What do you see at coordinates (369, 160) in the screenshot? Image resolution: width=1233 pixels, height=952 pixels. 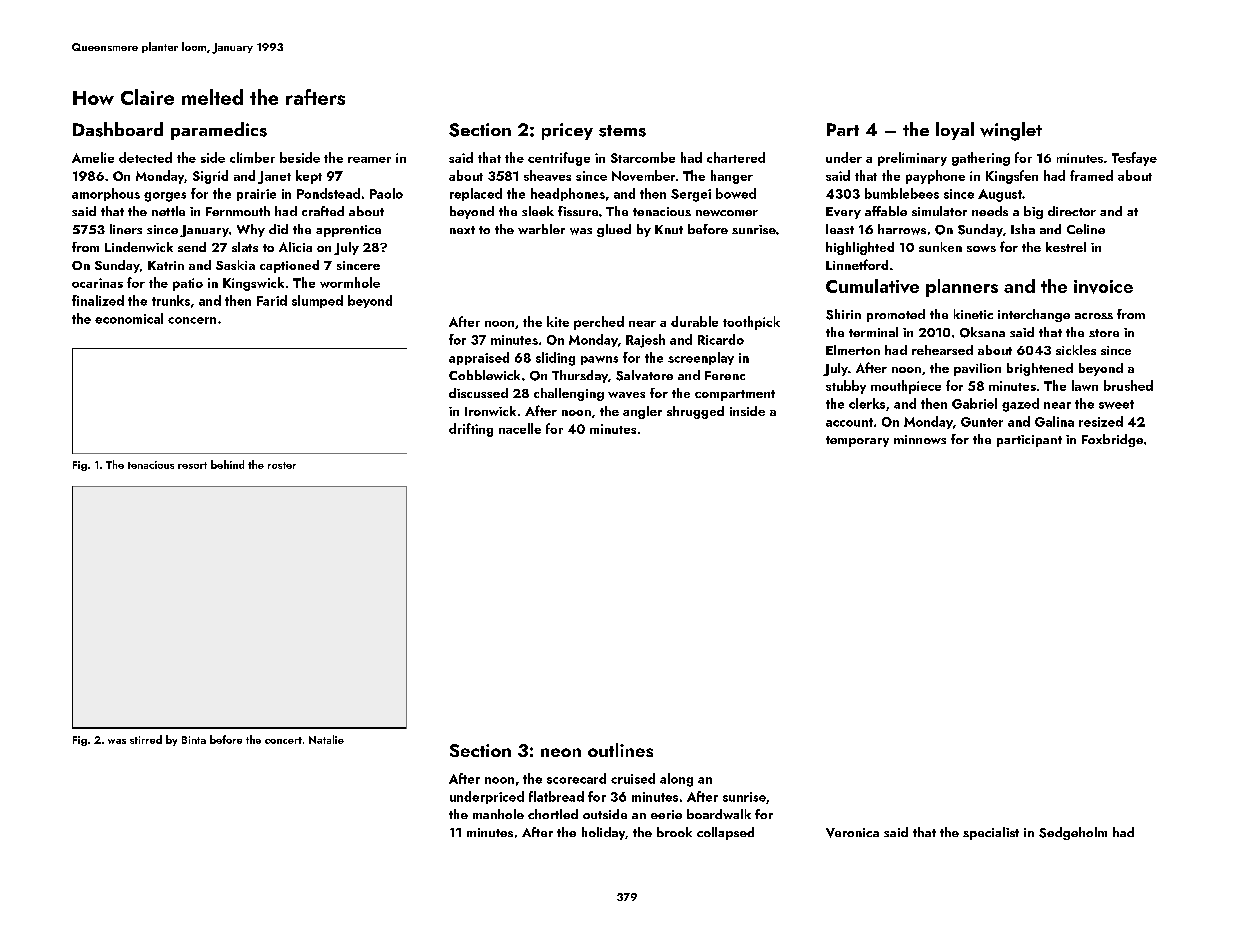 I see `reamer` at bounding box center [369, 160].
